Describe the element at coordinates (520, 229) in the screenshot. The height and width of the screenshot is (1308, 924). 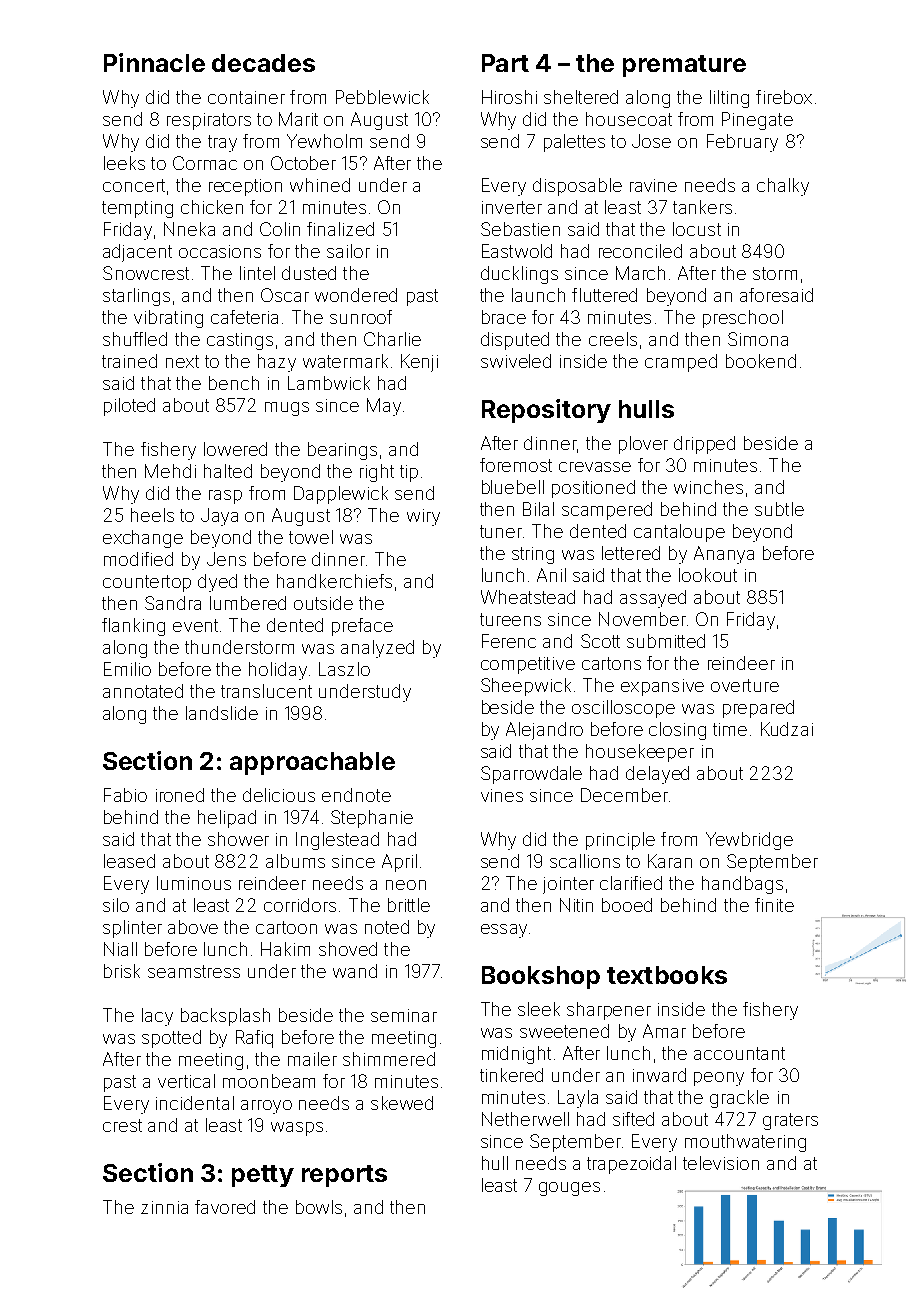
I see `Sebastien` at that location.
